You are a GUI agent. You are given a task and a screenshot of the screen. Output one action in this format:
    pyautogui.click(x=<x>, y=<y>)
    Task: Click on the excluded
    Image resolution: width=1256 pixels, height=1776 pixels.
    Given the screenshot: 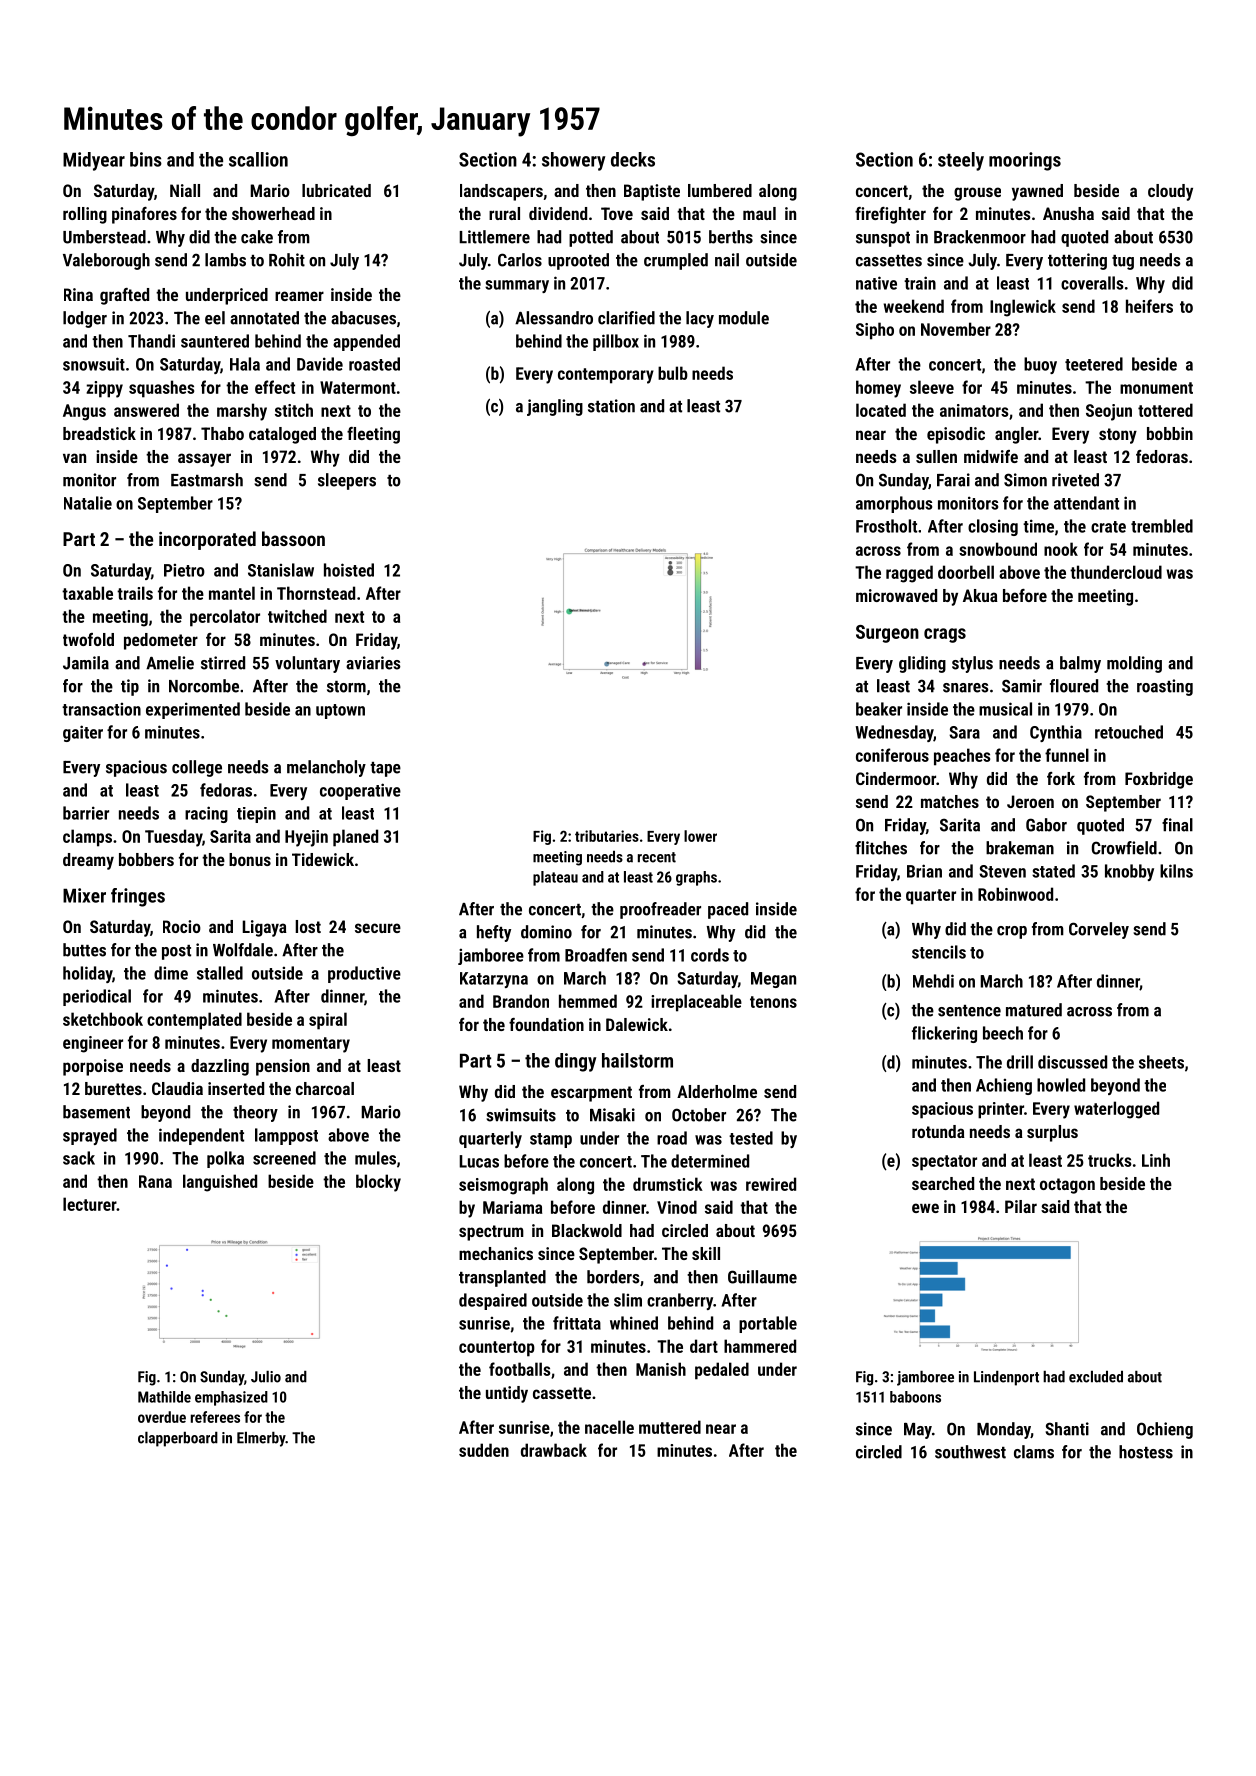 What is the action you would take?
    pyautogui.click(x=1096, y=1377)
